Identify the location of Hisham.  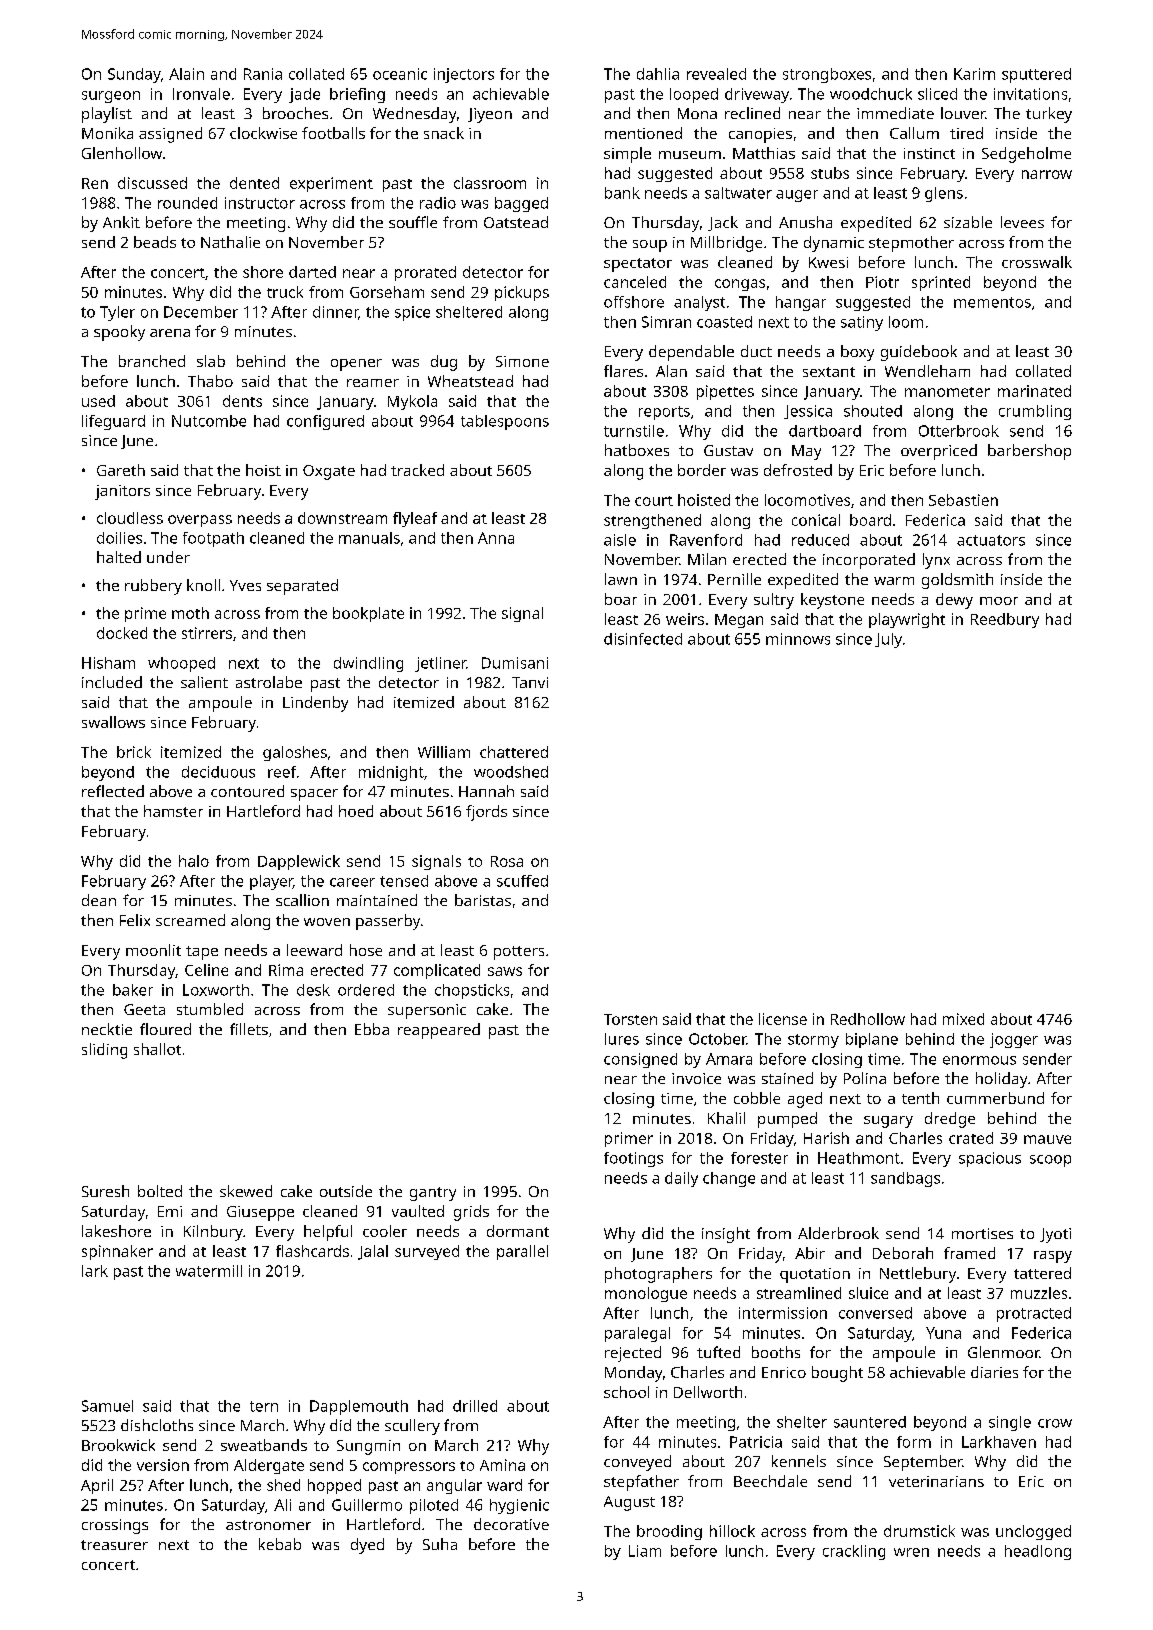
(108, 663).
